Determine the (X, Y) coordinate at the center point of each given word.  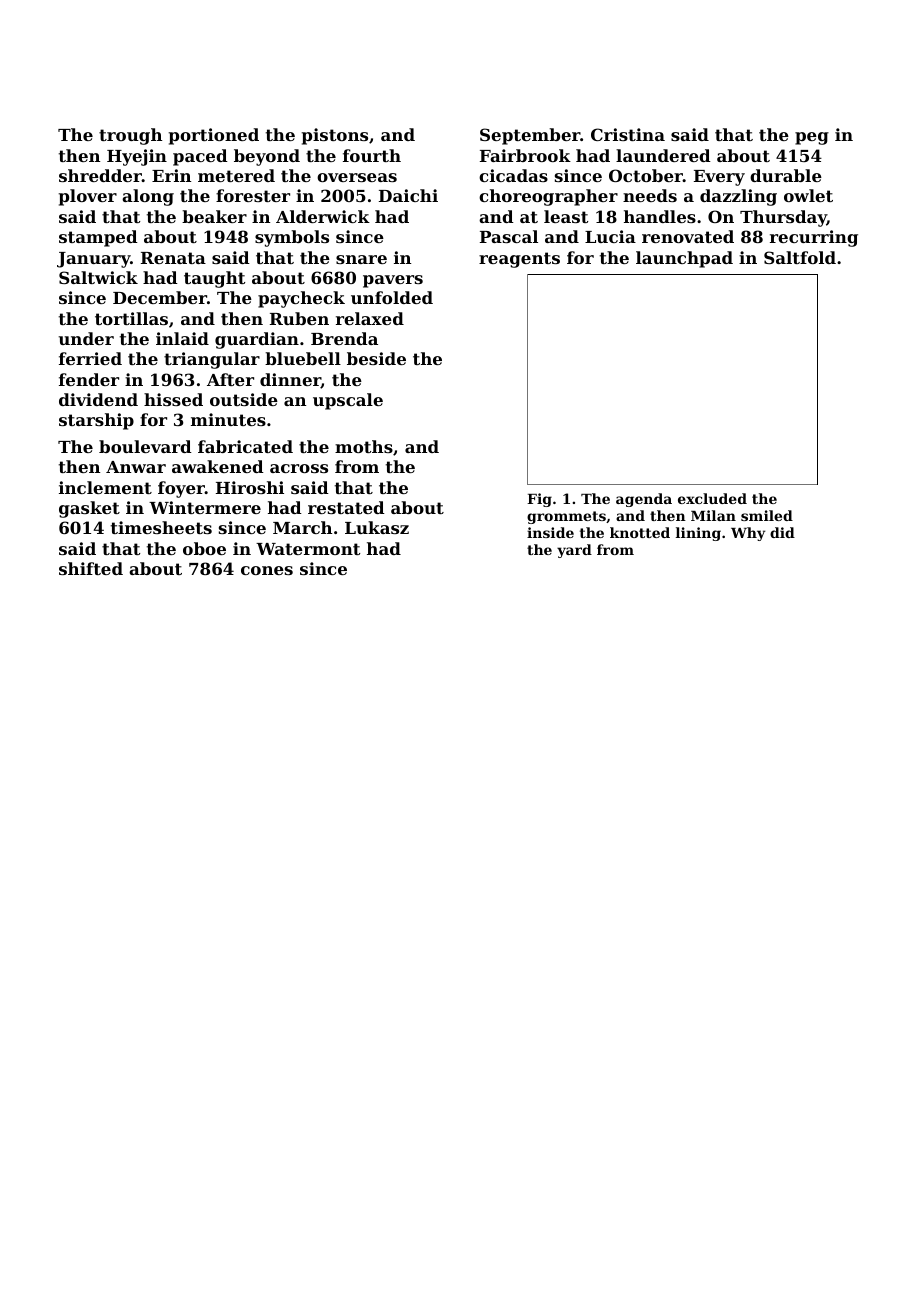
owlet (808, 195)
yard (574, 551)
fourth (372, 155)
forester (253, 195)
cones (267, 570)
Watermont (308, 549)
